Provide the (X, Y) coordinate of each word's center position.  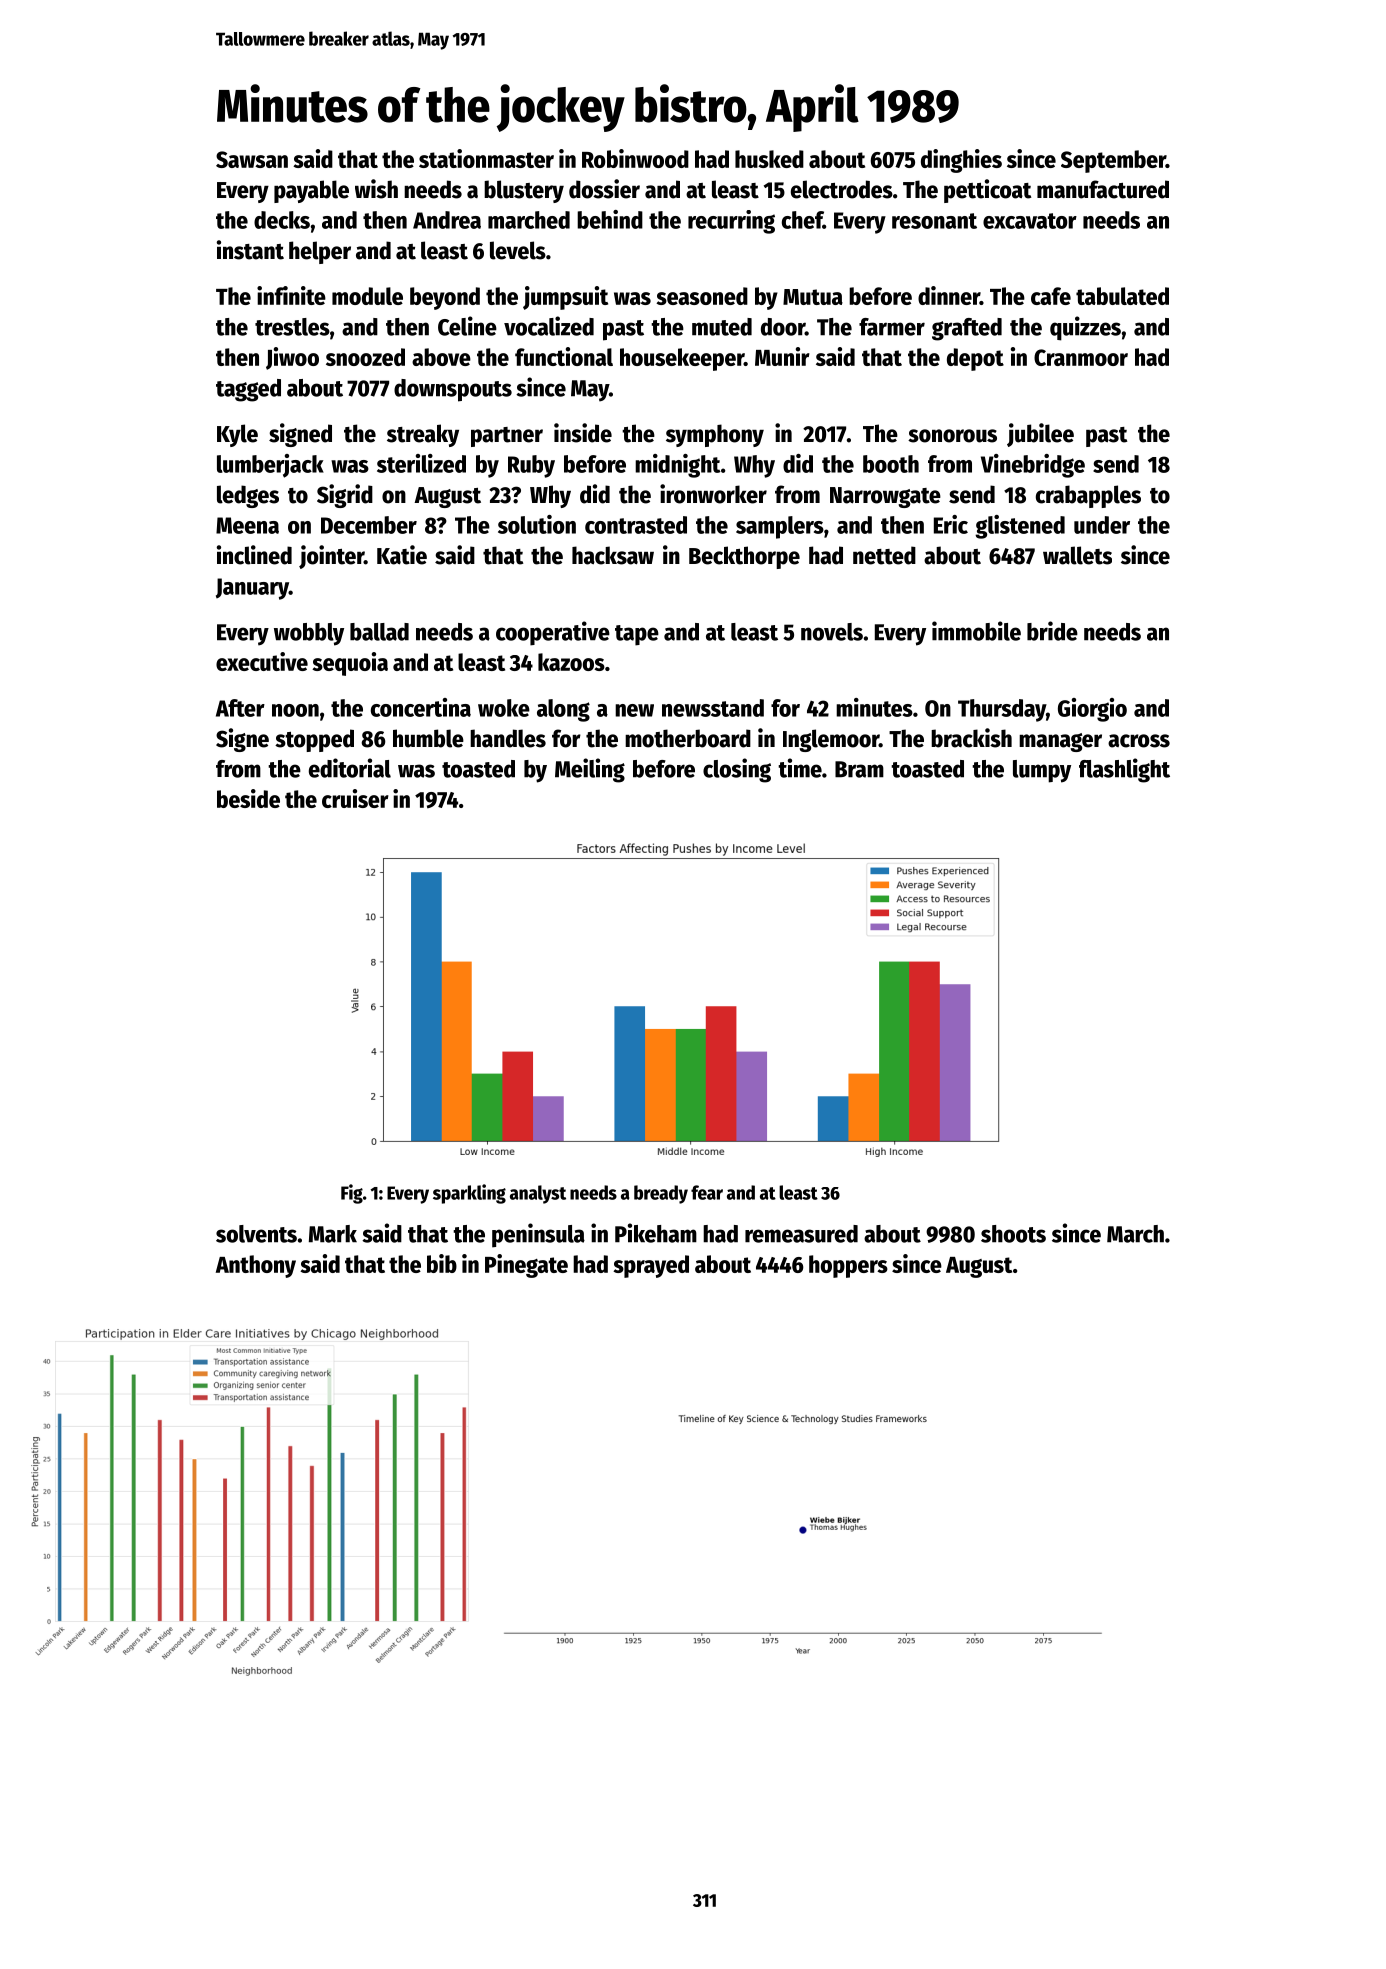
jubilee (1040, 435)
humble (428, 738)
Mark (333, 1234)
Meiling (590, 770)
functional (564, 356)
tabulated (1122, 296)
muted (722, 327)
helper (320, 252)
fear (707, 1192)
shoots (1013, 1234)
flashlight (1124, 770)
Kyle (237, 435)
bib (442, 1263)
